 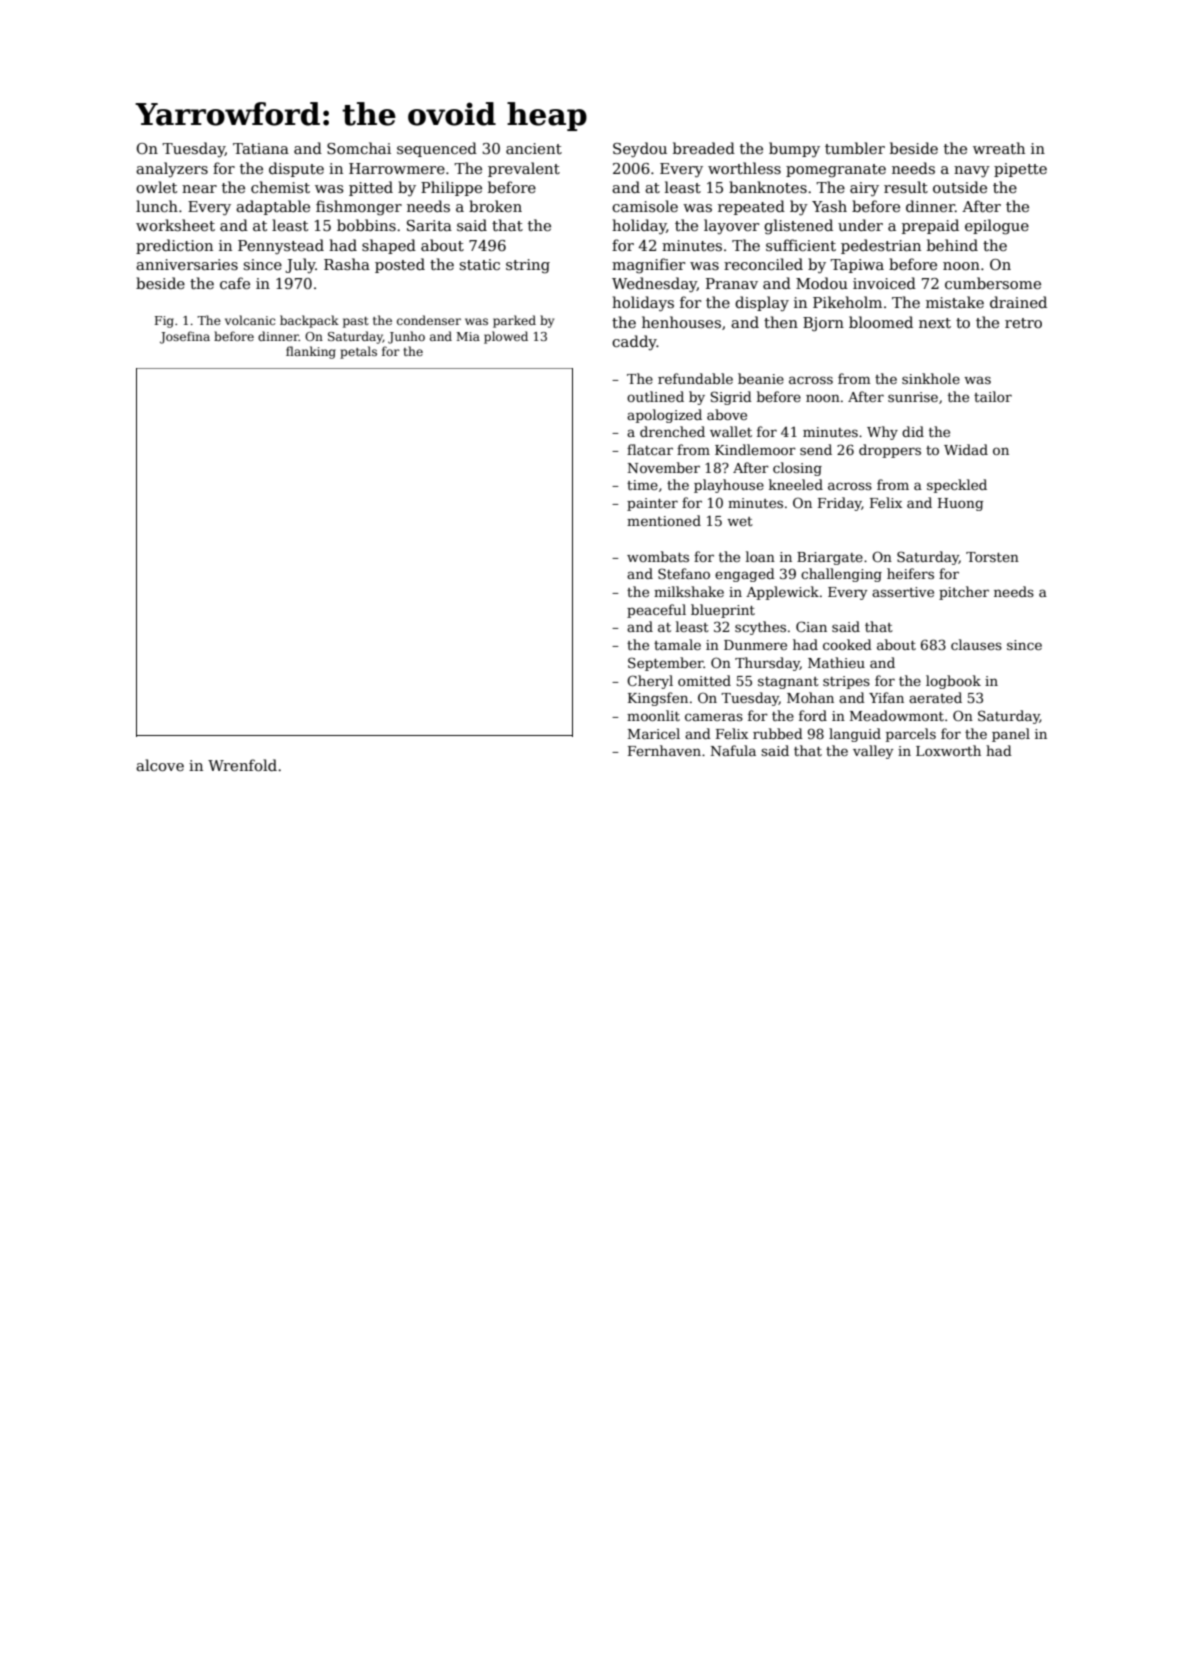 I want to click on closing, so click(x=797, y=469).
